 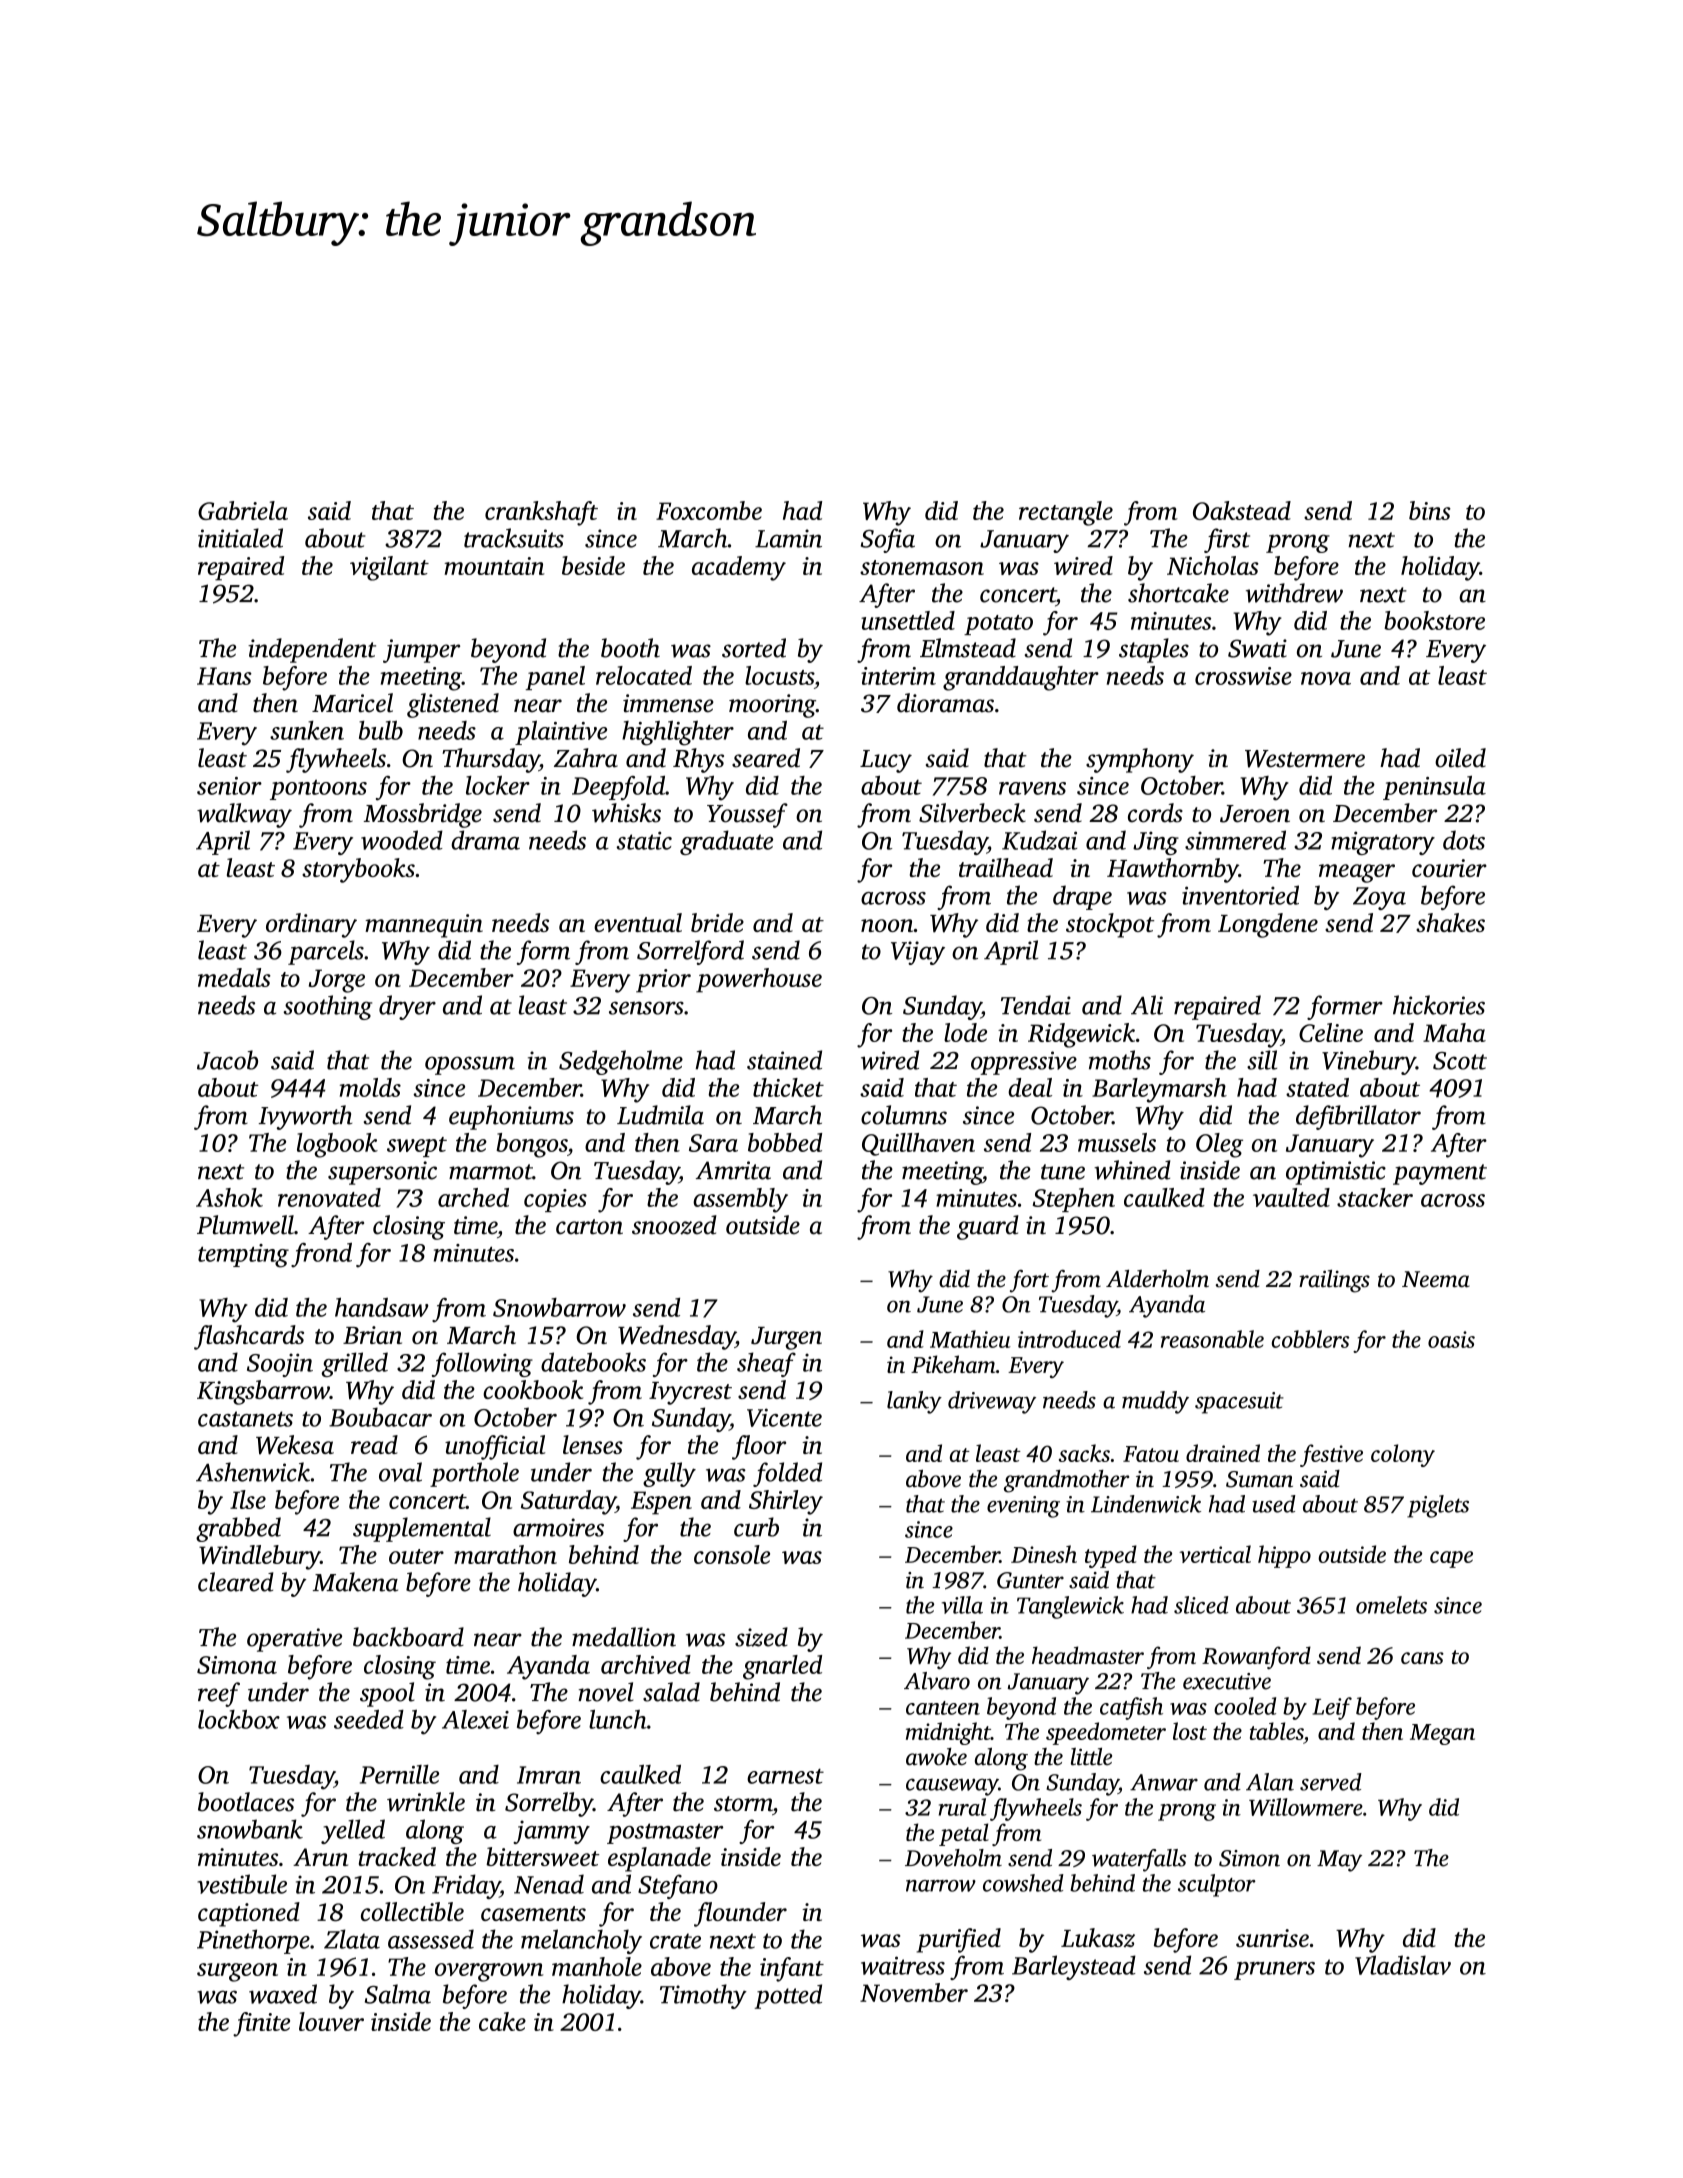 I want to click on folded, so click(x=787, y=1474).
